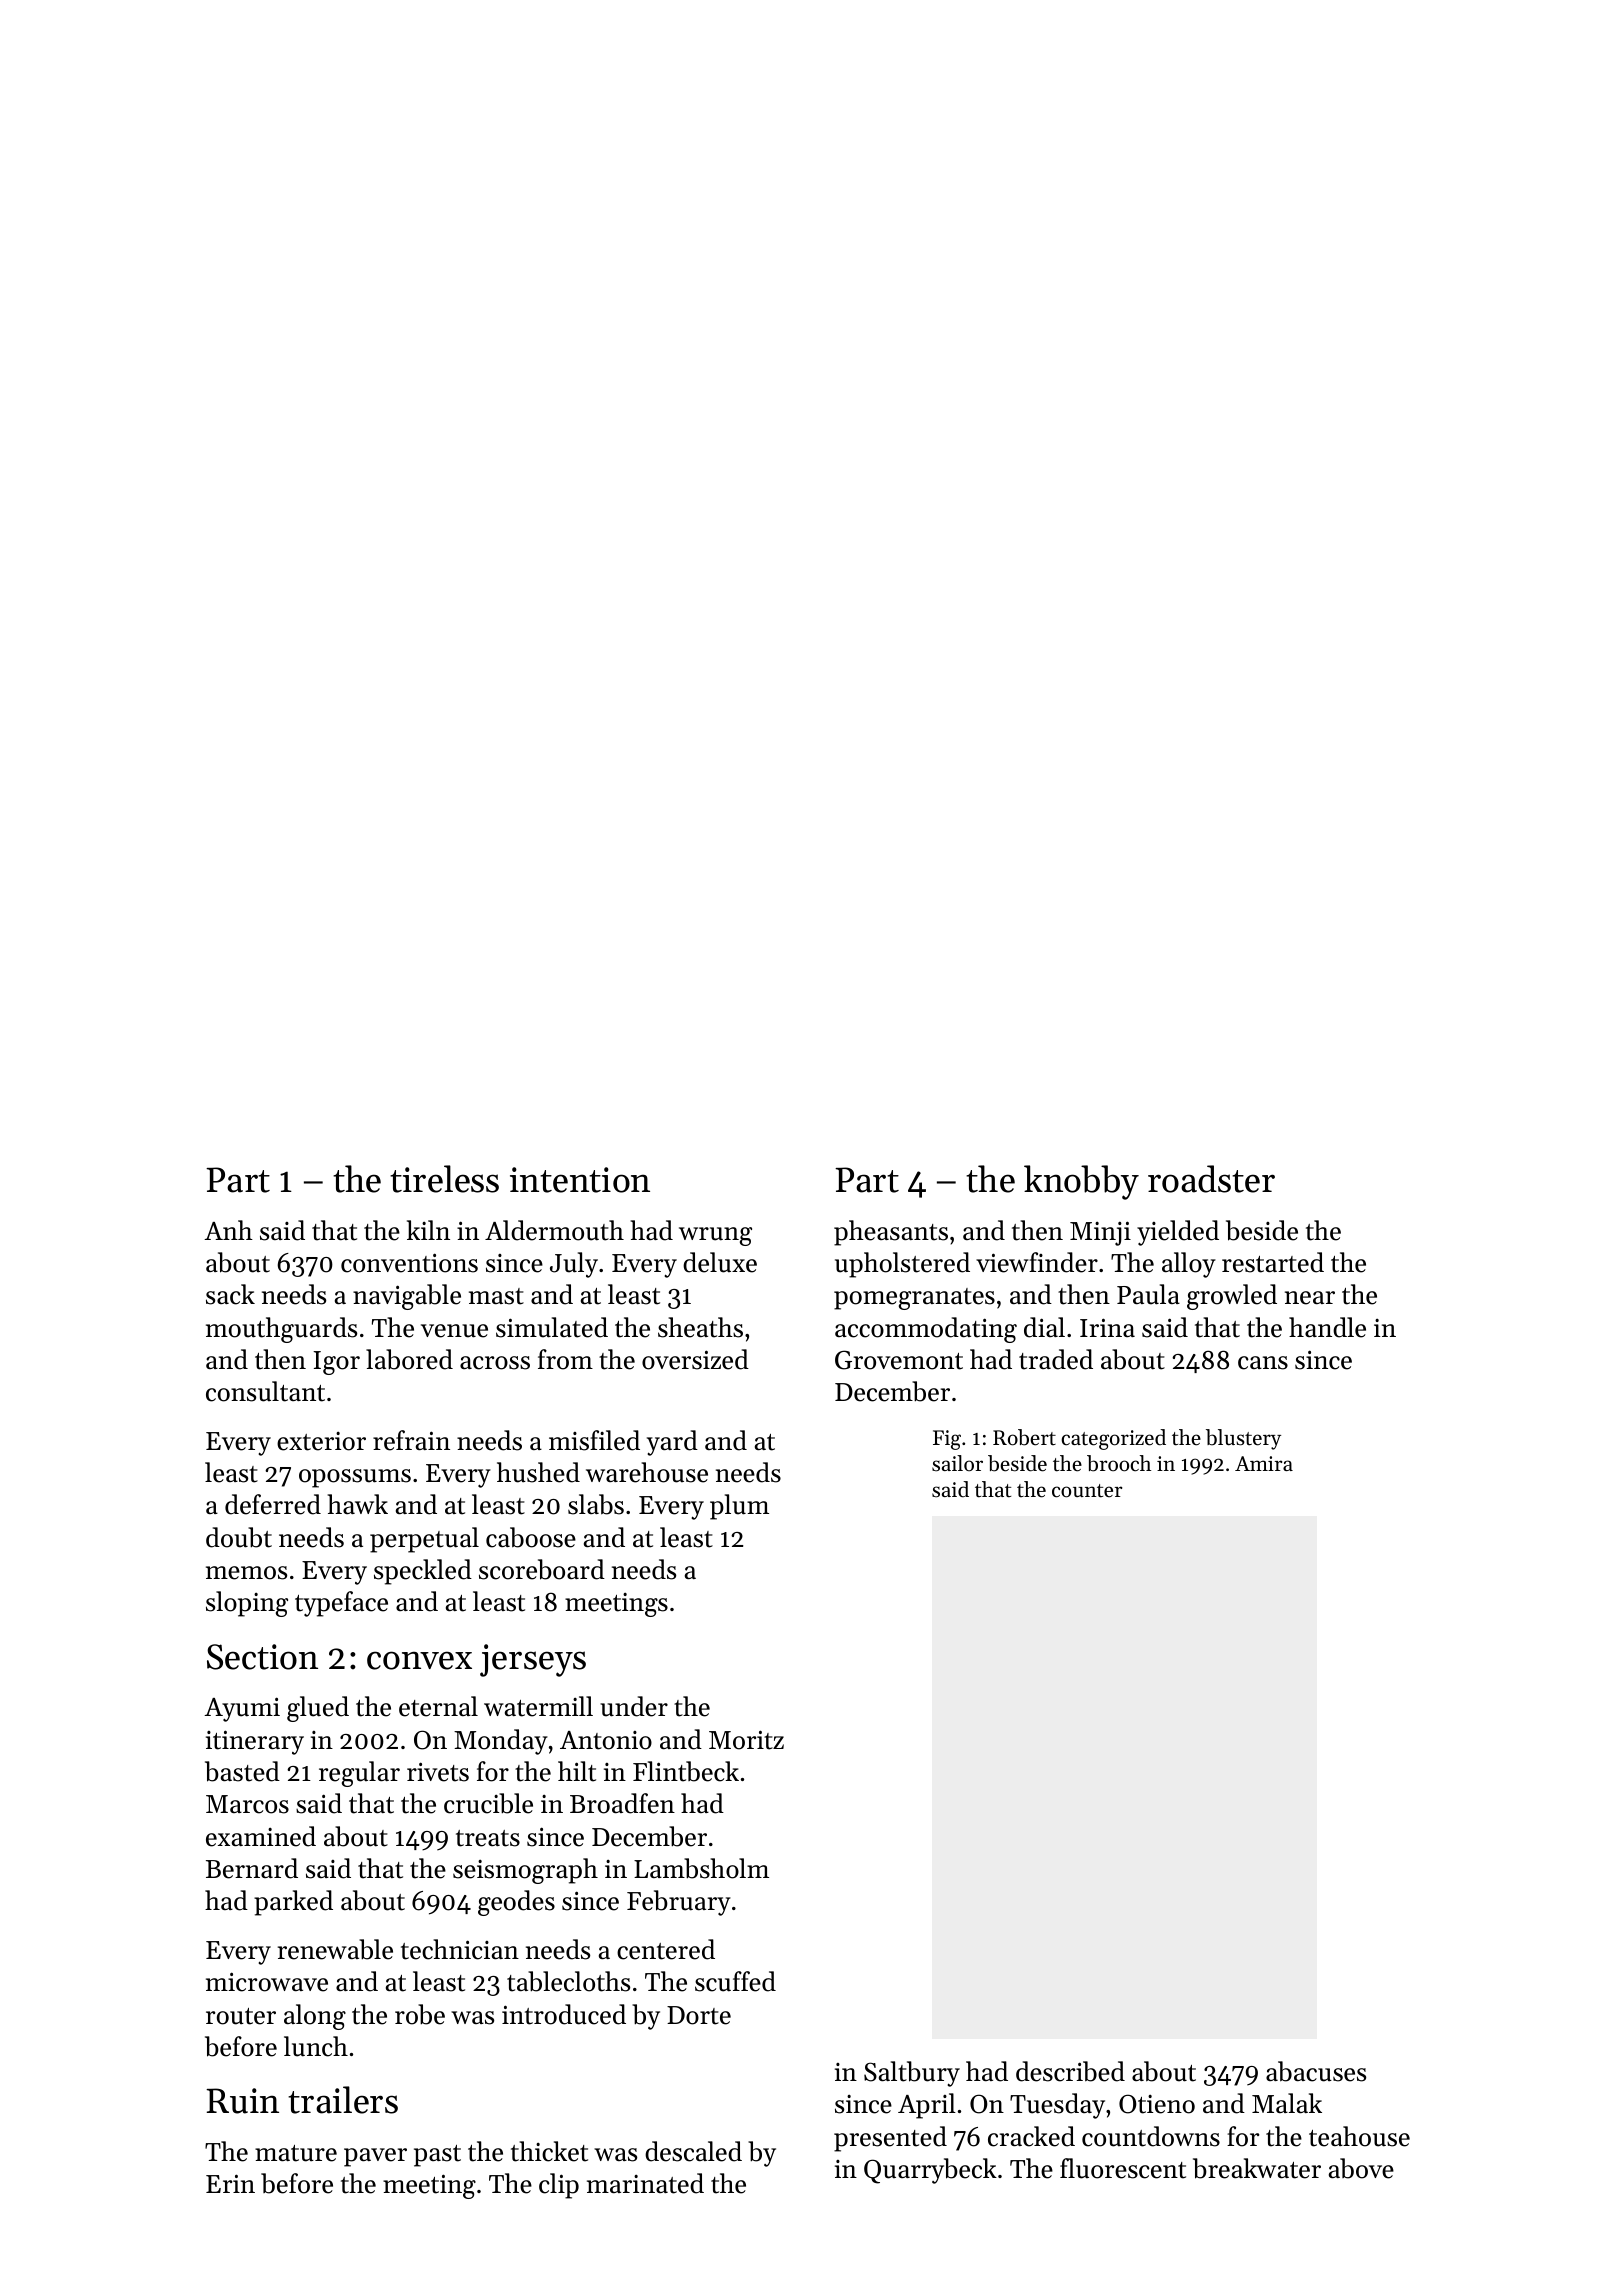  Describe the element at coordinates (1070, 2071) in the screenshot. I see `described` at that location.
